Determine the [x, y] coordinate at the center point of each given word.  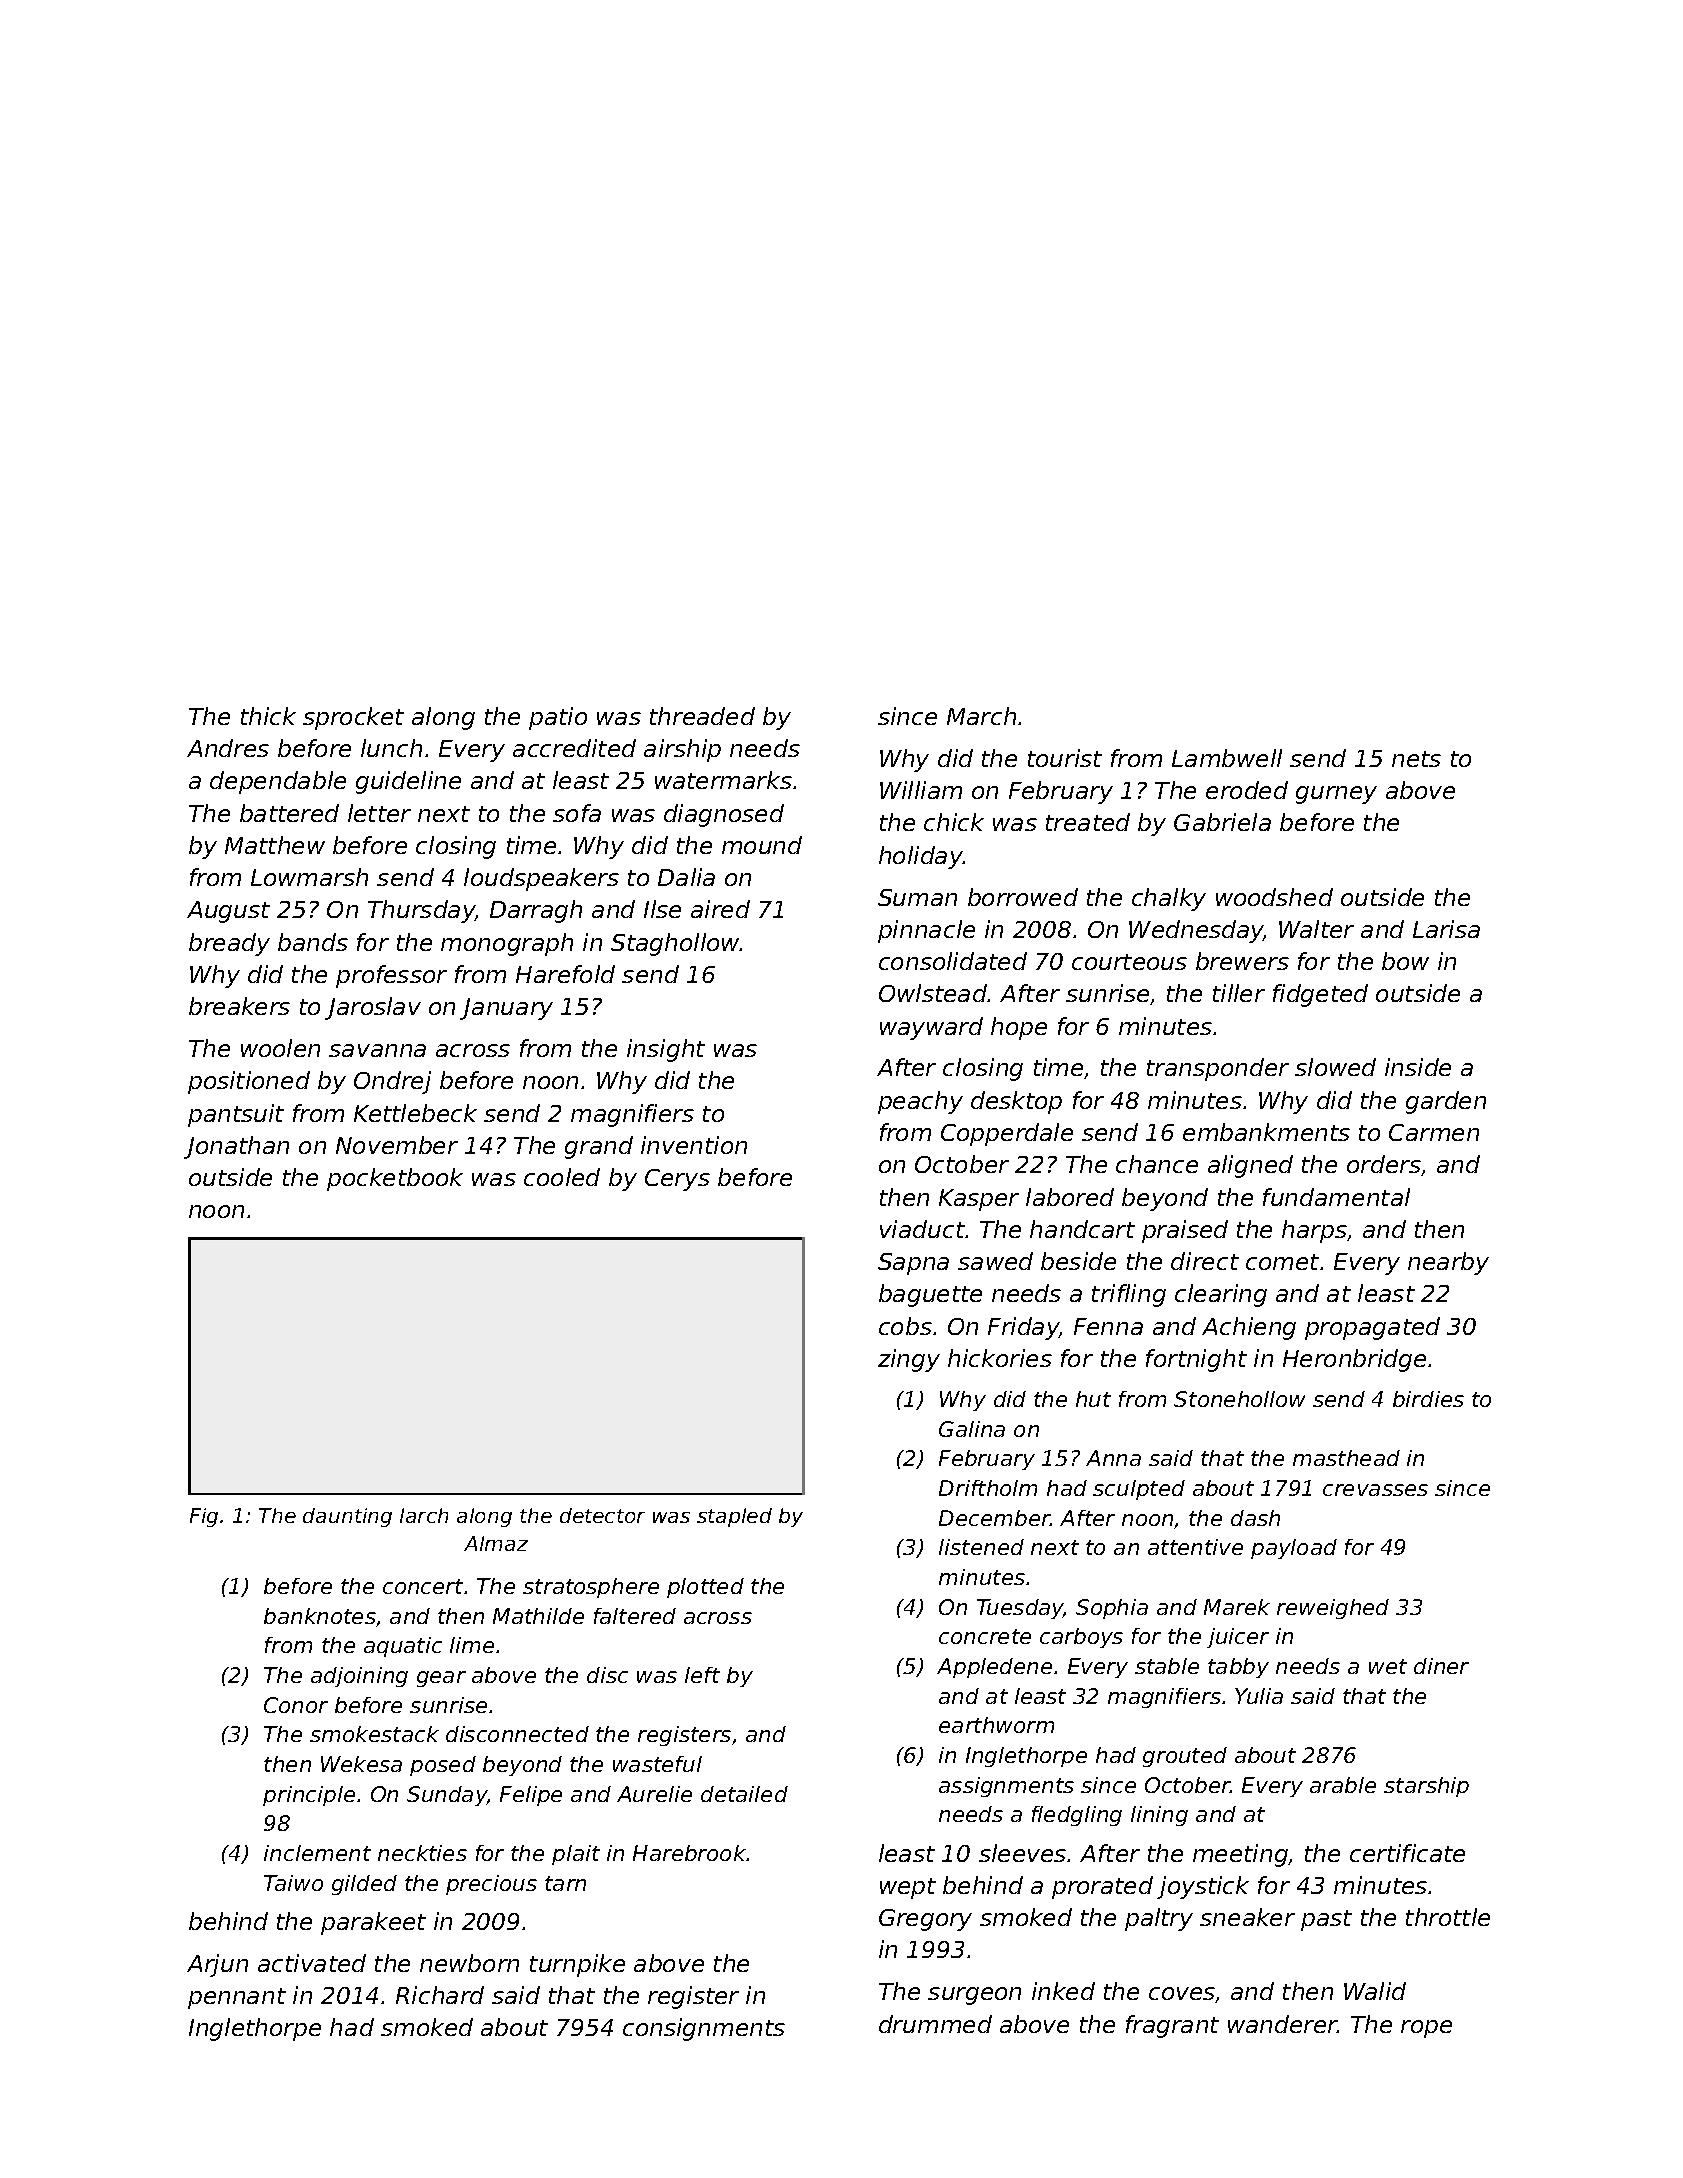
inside [1418, 1067]
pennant [237, 1998]
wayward [931, 1028]
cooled [562, 1177]
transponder [1218, 1069]
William [921, 790]
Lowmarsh [309, 877]
